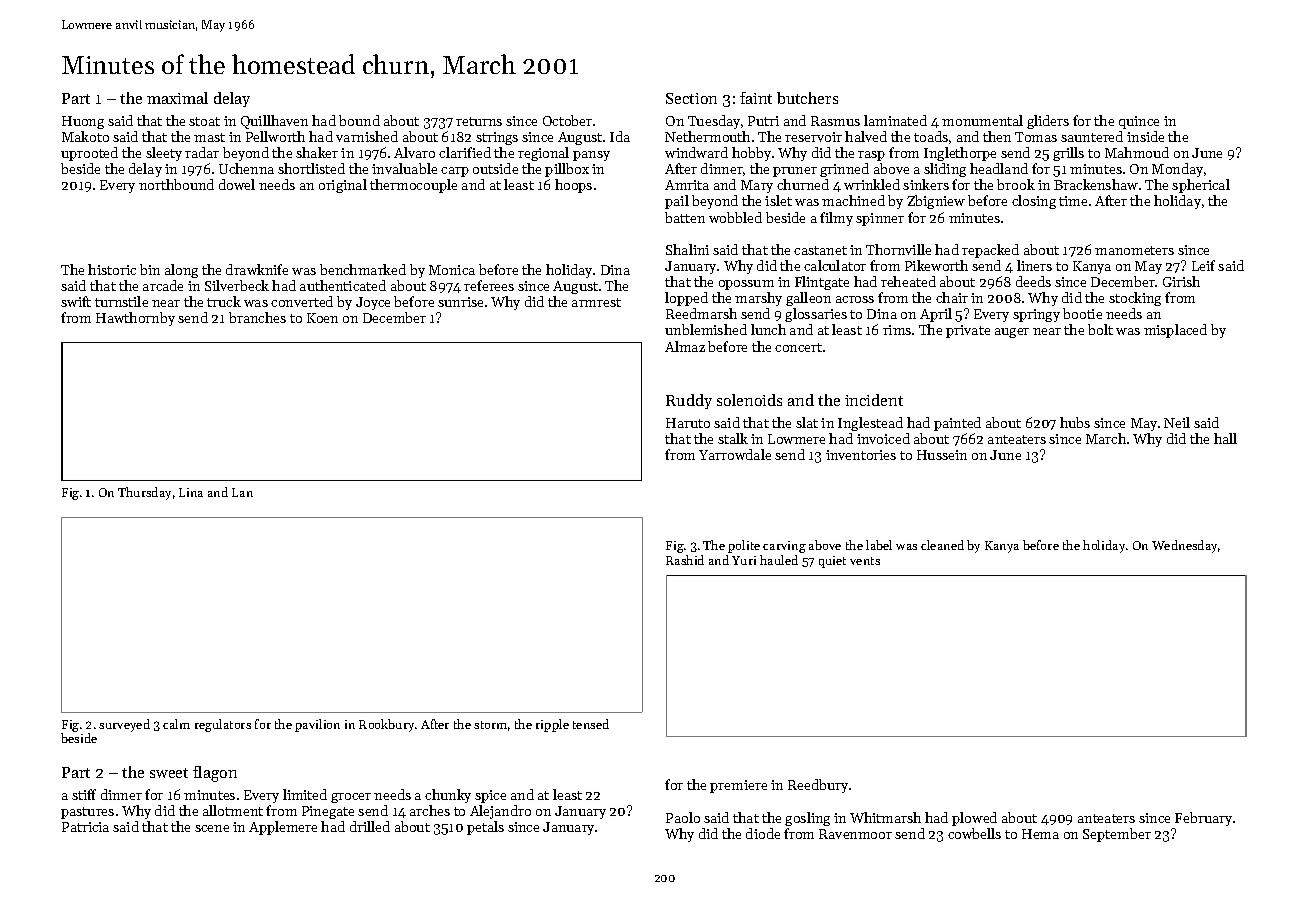 The width and height of the document is (1308, 924). I want to click on Ravenmoor, so click(855, 834).
